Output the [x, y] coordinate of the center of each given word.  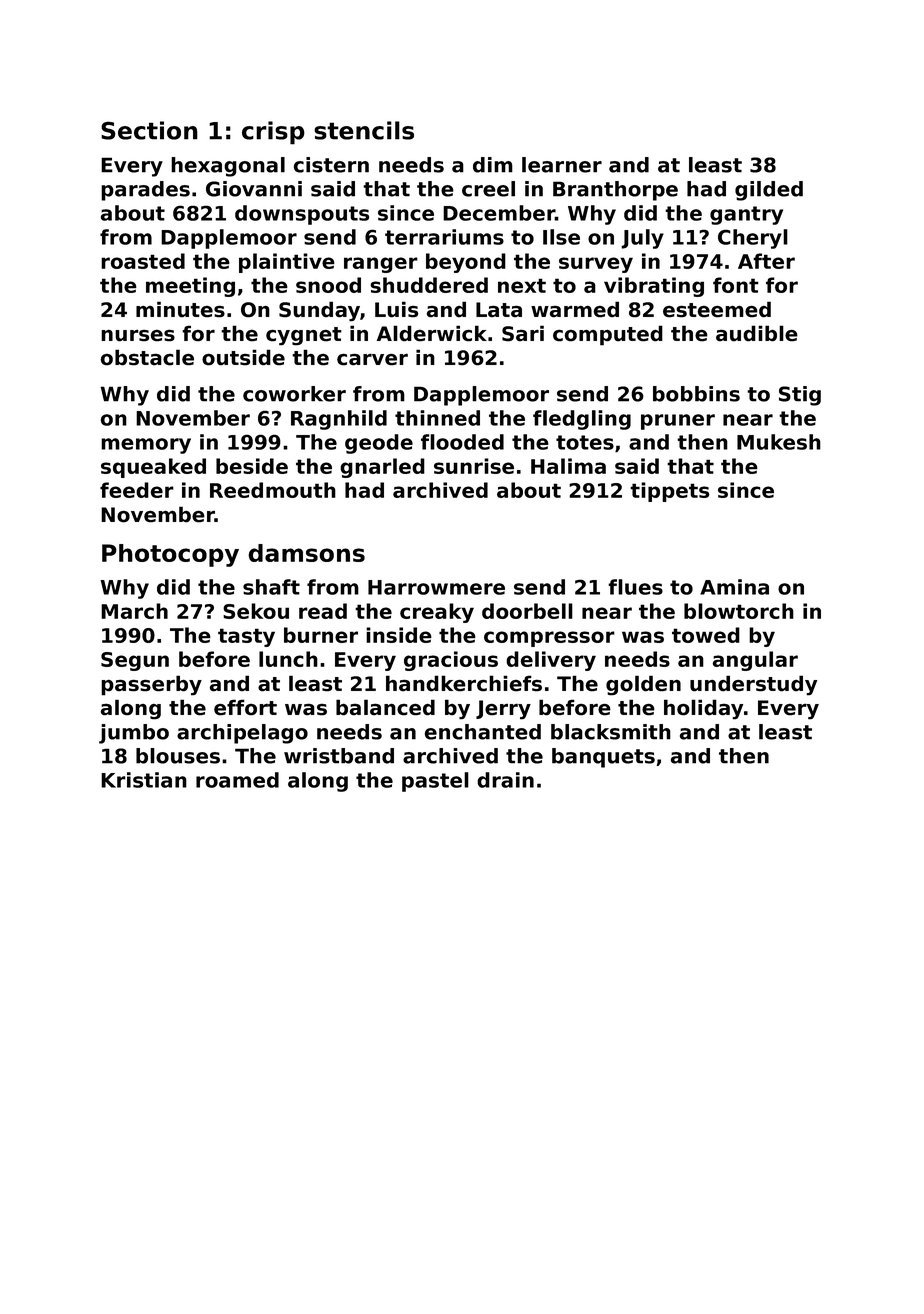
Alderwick [432, 333]
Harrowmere [436, 587]
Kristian [144, 780]
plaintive [287, 263]
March [134, 611]
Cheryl [753, 239]
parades [145, 191]
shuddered [429, 285]
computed [608, 335]
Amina [734, 587]
